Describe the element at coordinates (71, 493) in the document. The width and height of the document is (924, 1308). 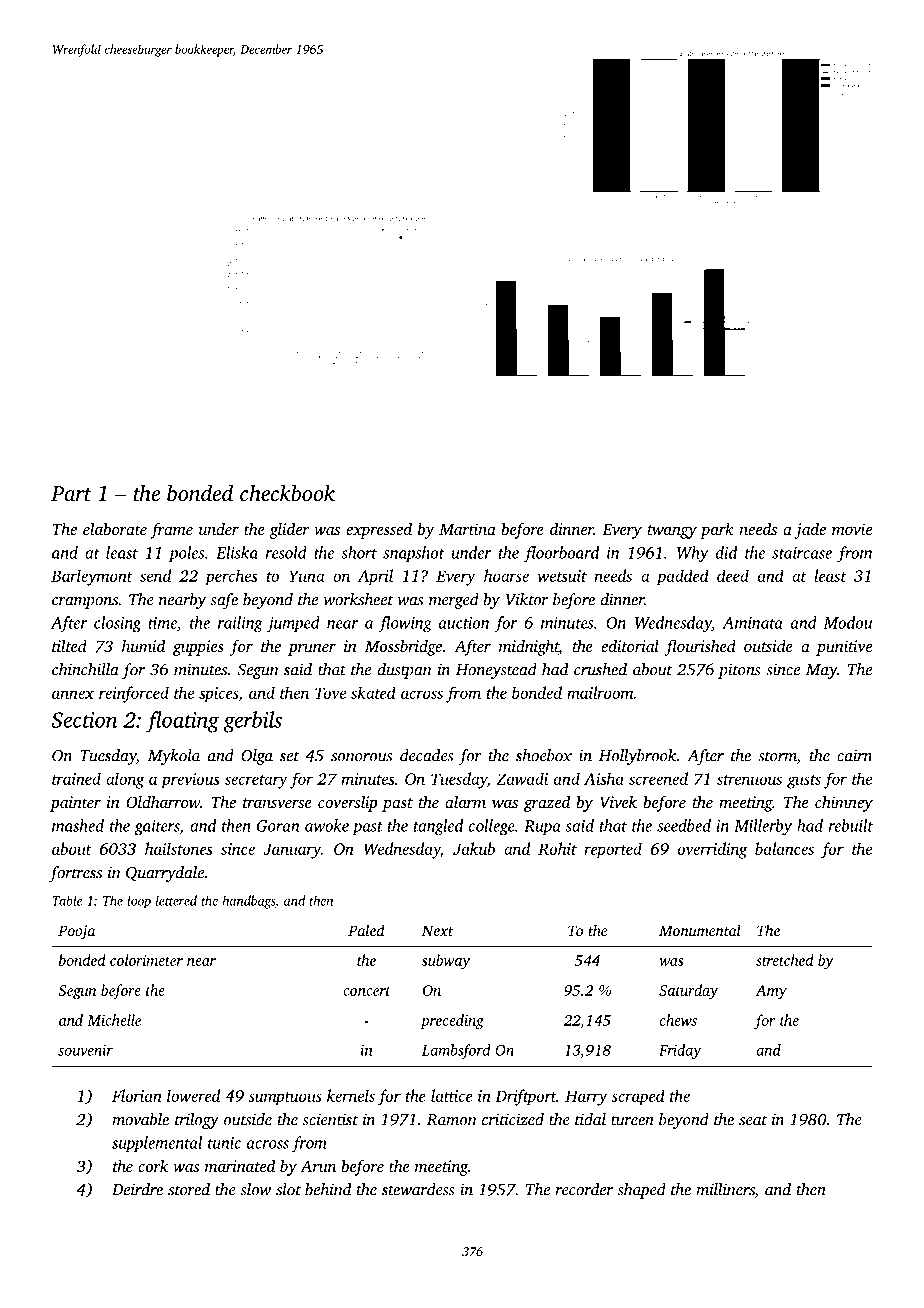
I see `Part` at that location.
